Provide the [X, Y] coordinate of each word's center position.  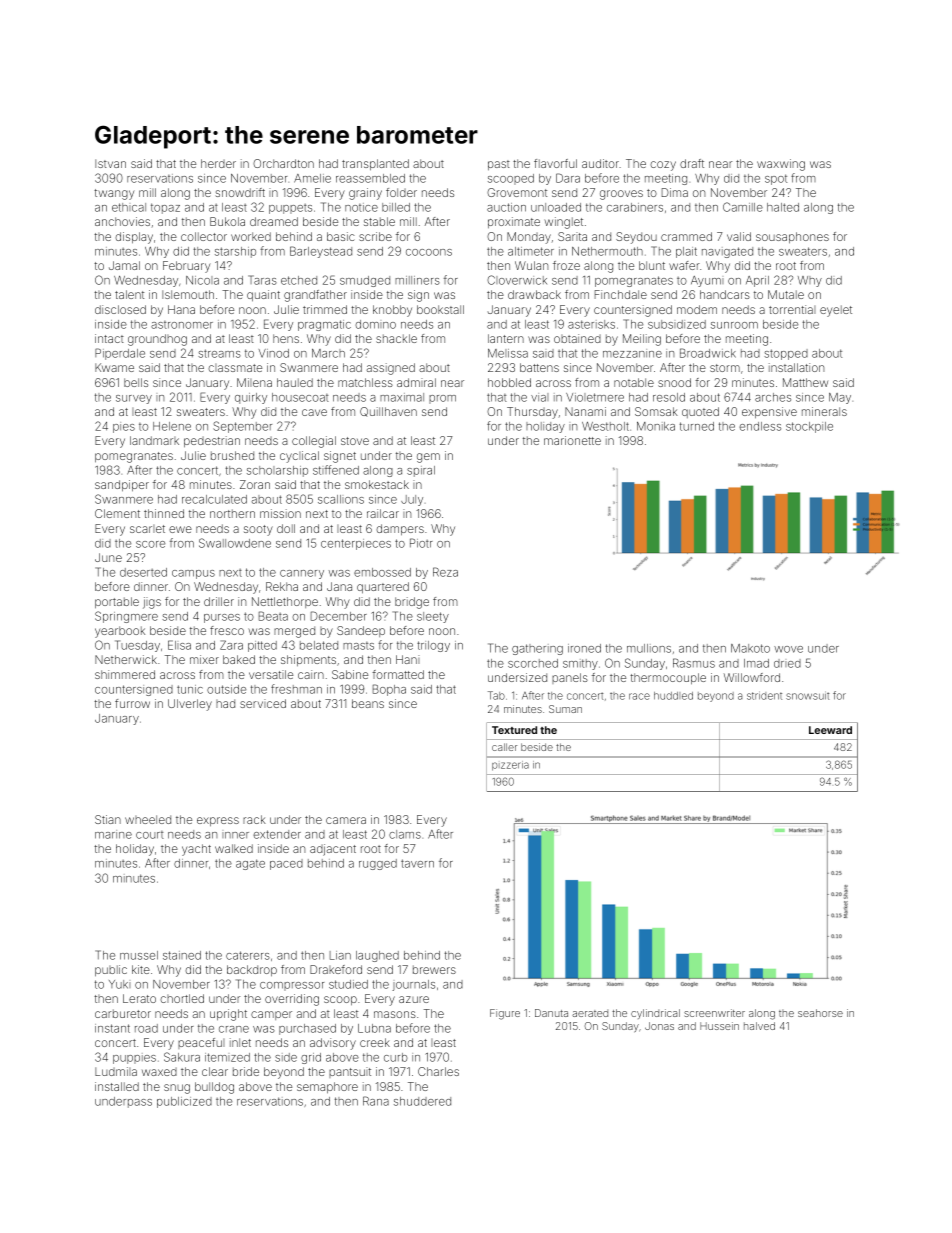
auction [506, 207]
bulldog [214, 1088]
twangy [114, 194]
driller [219, 601]
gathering [537, 649]
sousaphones [792, 237]
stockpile [809, 427]
